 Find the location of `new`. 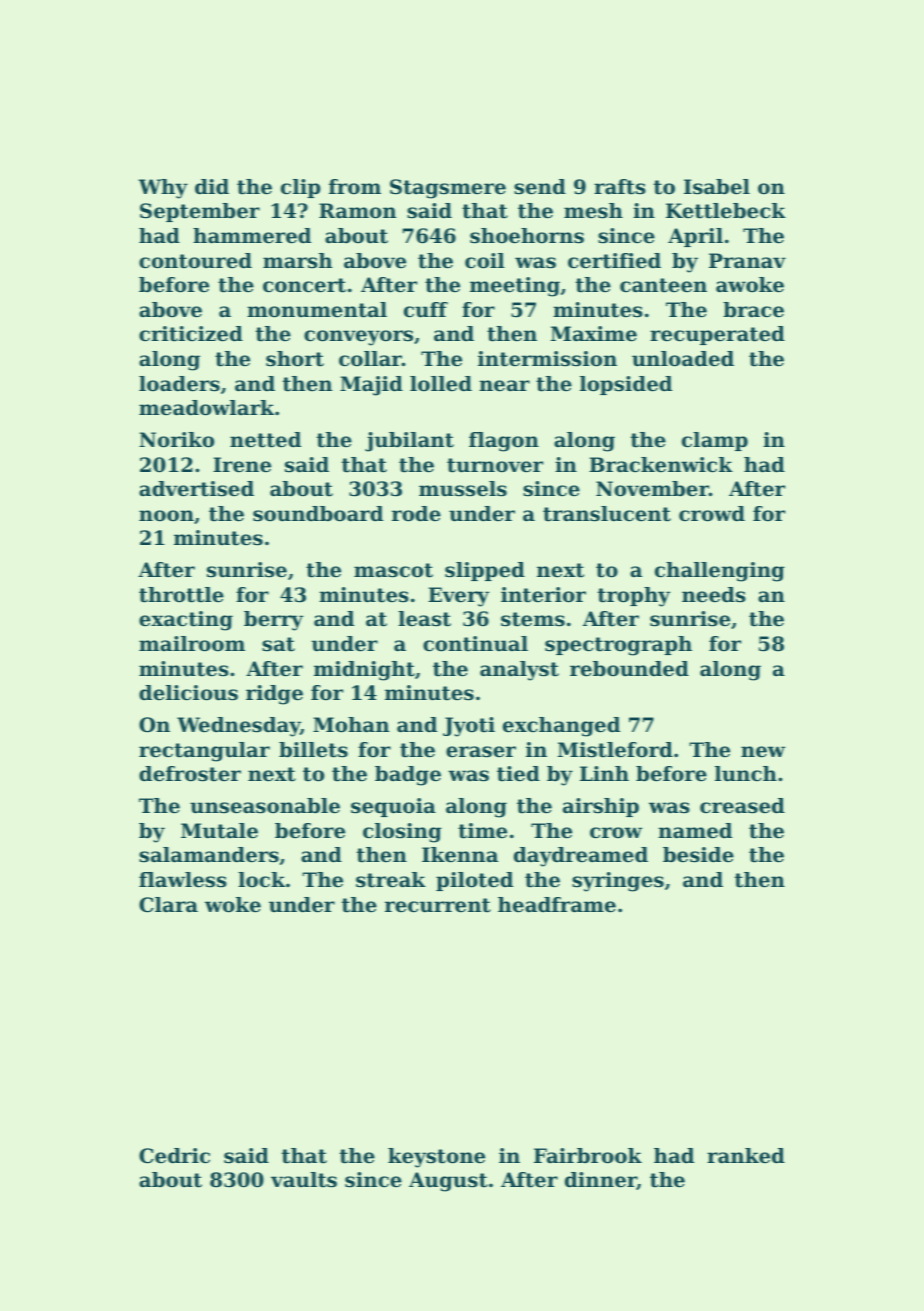

new is located at coordinates (763, 752).
